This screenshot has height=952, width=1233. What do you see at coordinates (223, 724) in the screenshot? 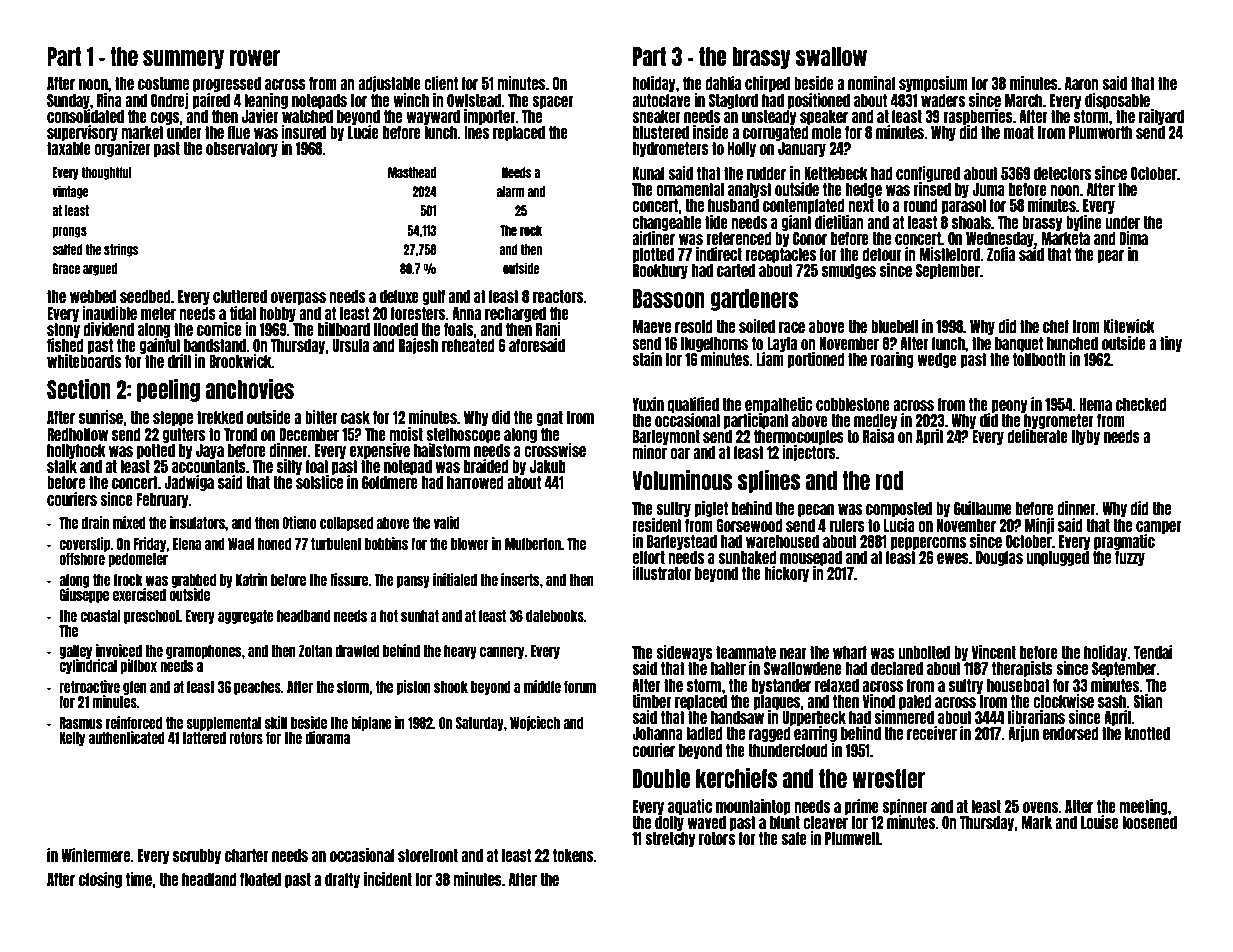
I see `supplemental` at bounding box center [223, 724].
